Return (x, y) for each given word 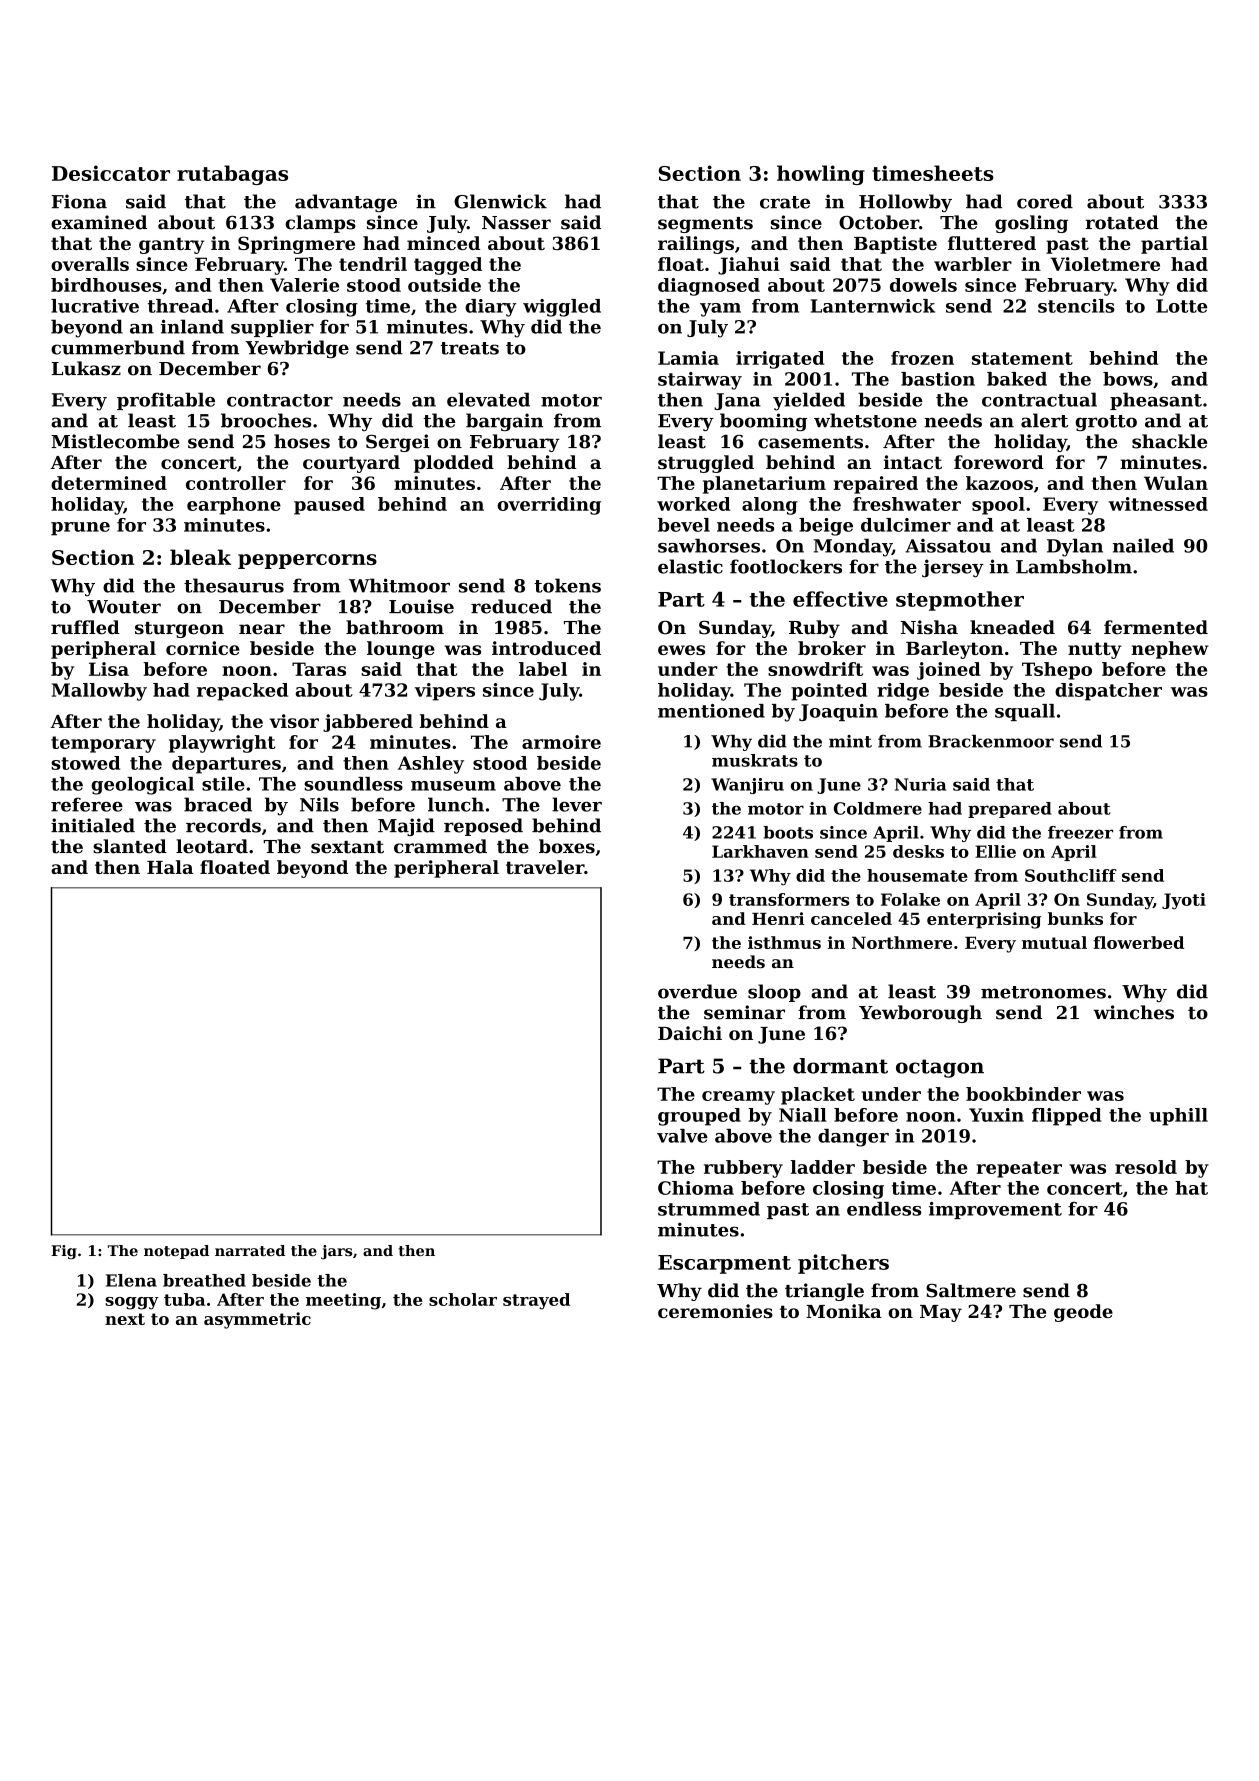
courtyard (351, 464)
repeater (1019, 1169)
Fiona (79, 201)
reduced (511, 606)
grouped (699, 1117)
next (125, 1319)
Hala (170, 867)
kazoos (999, 483)
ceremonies (715, 1311)
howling (821, 175)
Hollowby (905, 203)
